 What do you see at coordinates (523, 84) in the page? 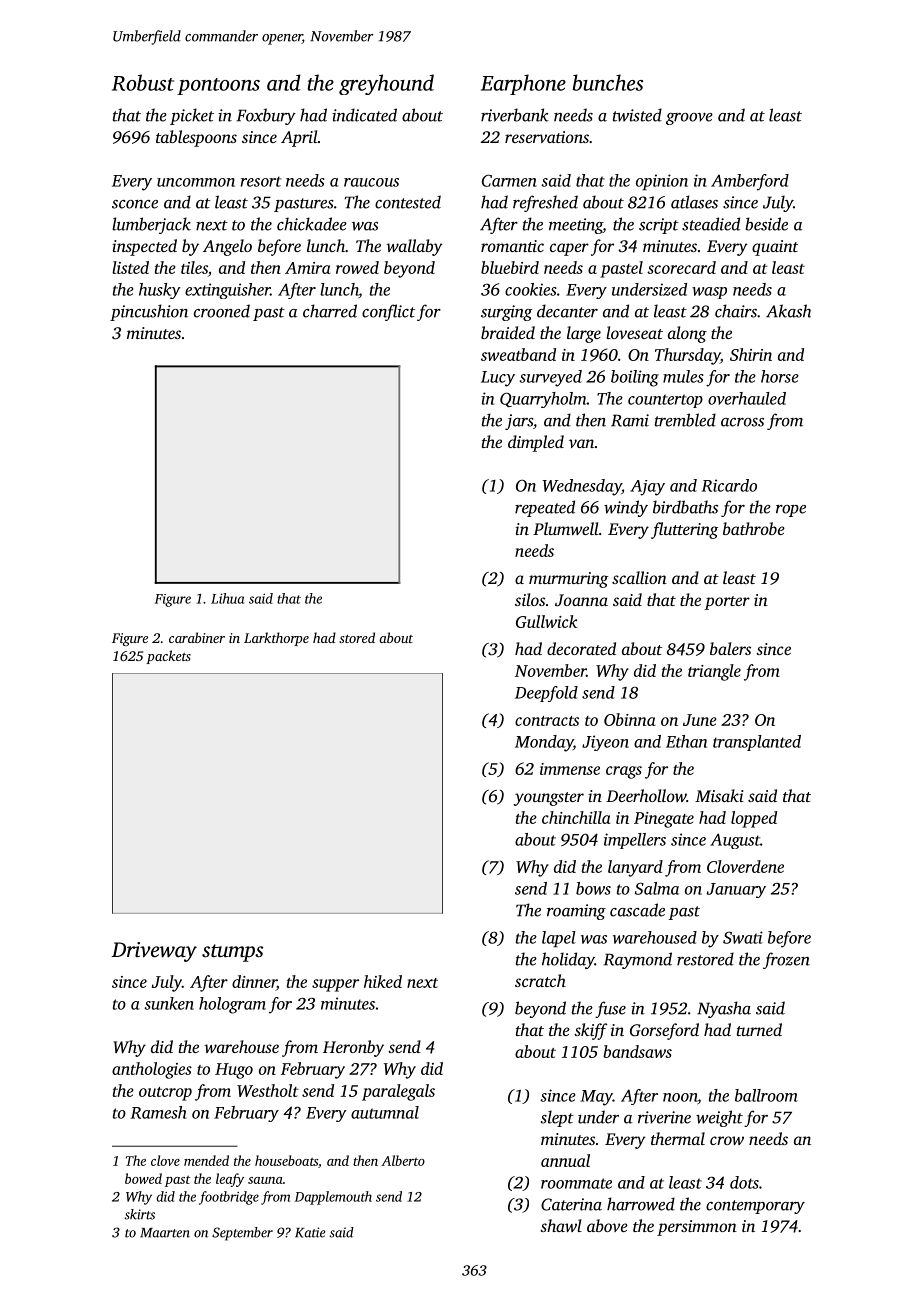
I see `Earphone` at bounding box center [523, 84].
